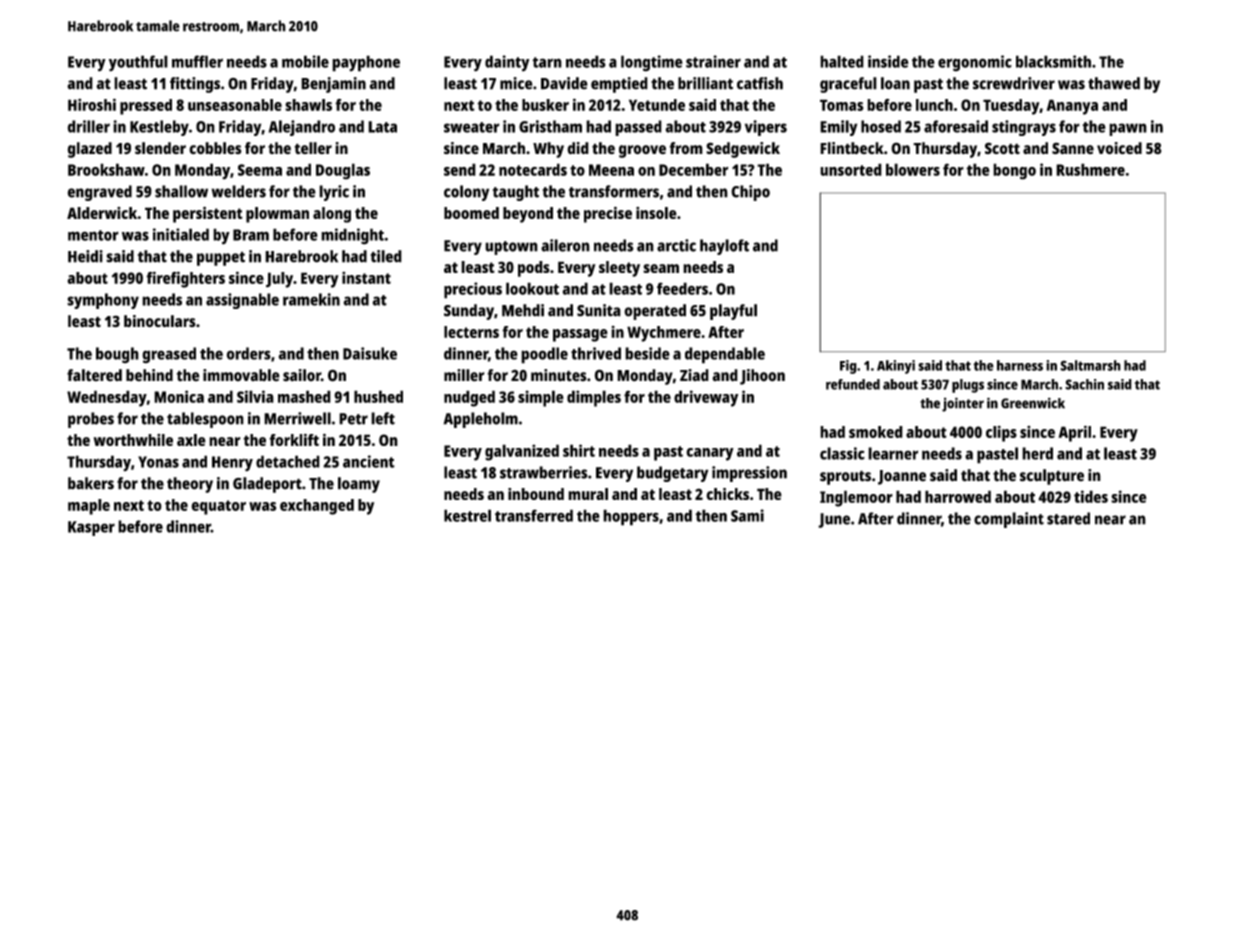  Describe the element at coordinates (1090, 365) in the screenshot. I see `Saltmarsh` at that location.
